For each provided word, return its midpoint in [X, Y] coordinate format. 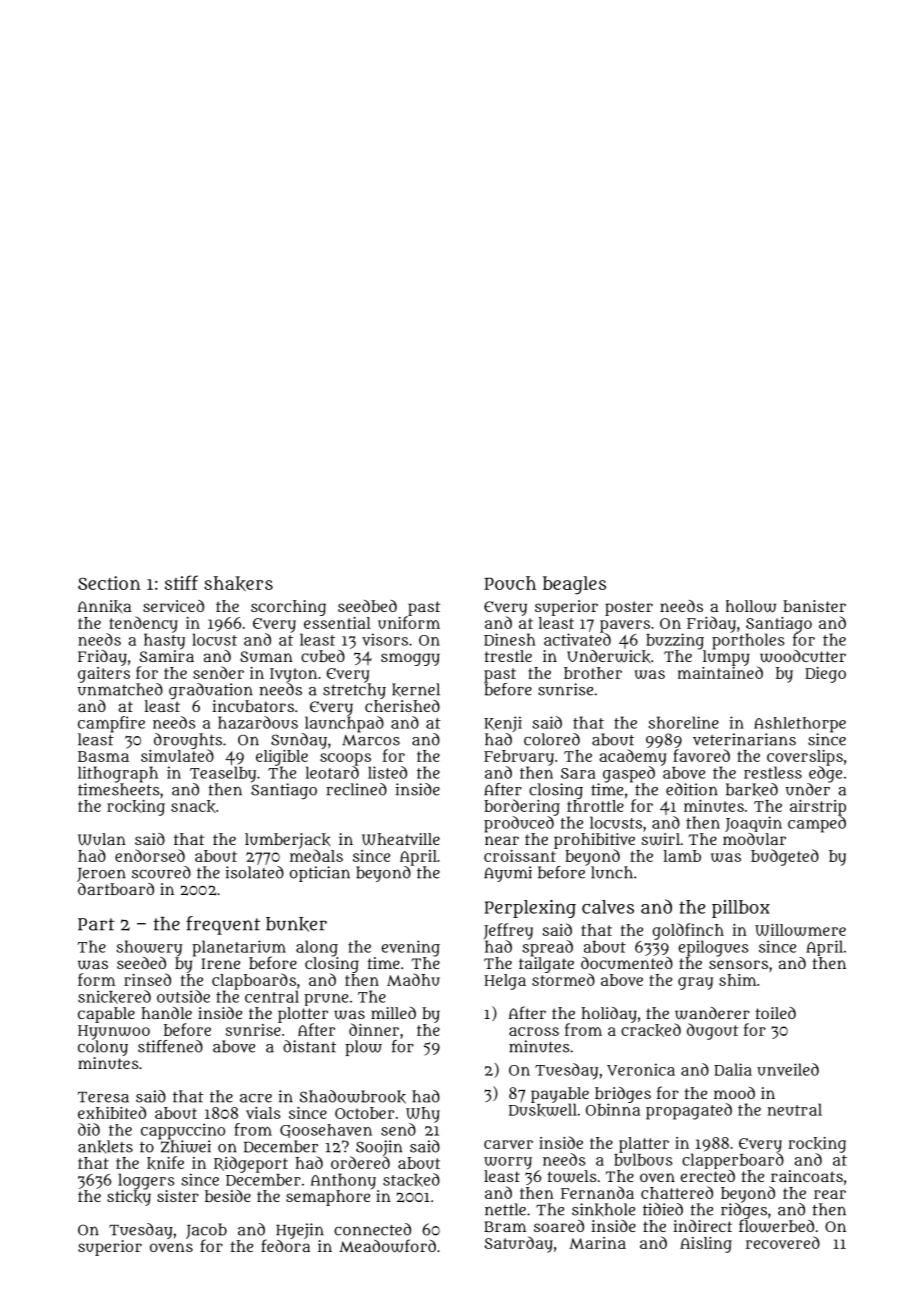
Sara [578, 773]
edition [692, 789]
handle [166, 1013]
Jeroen [101, 875]
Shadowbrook [353, 1097]
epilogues [713, 948]
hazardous [258, 722]
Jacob [206, 1231]
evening [410, 948]
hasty [164, 641]
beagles [574, 585]
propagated [689, 1111]
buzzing [675, 641]
